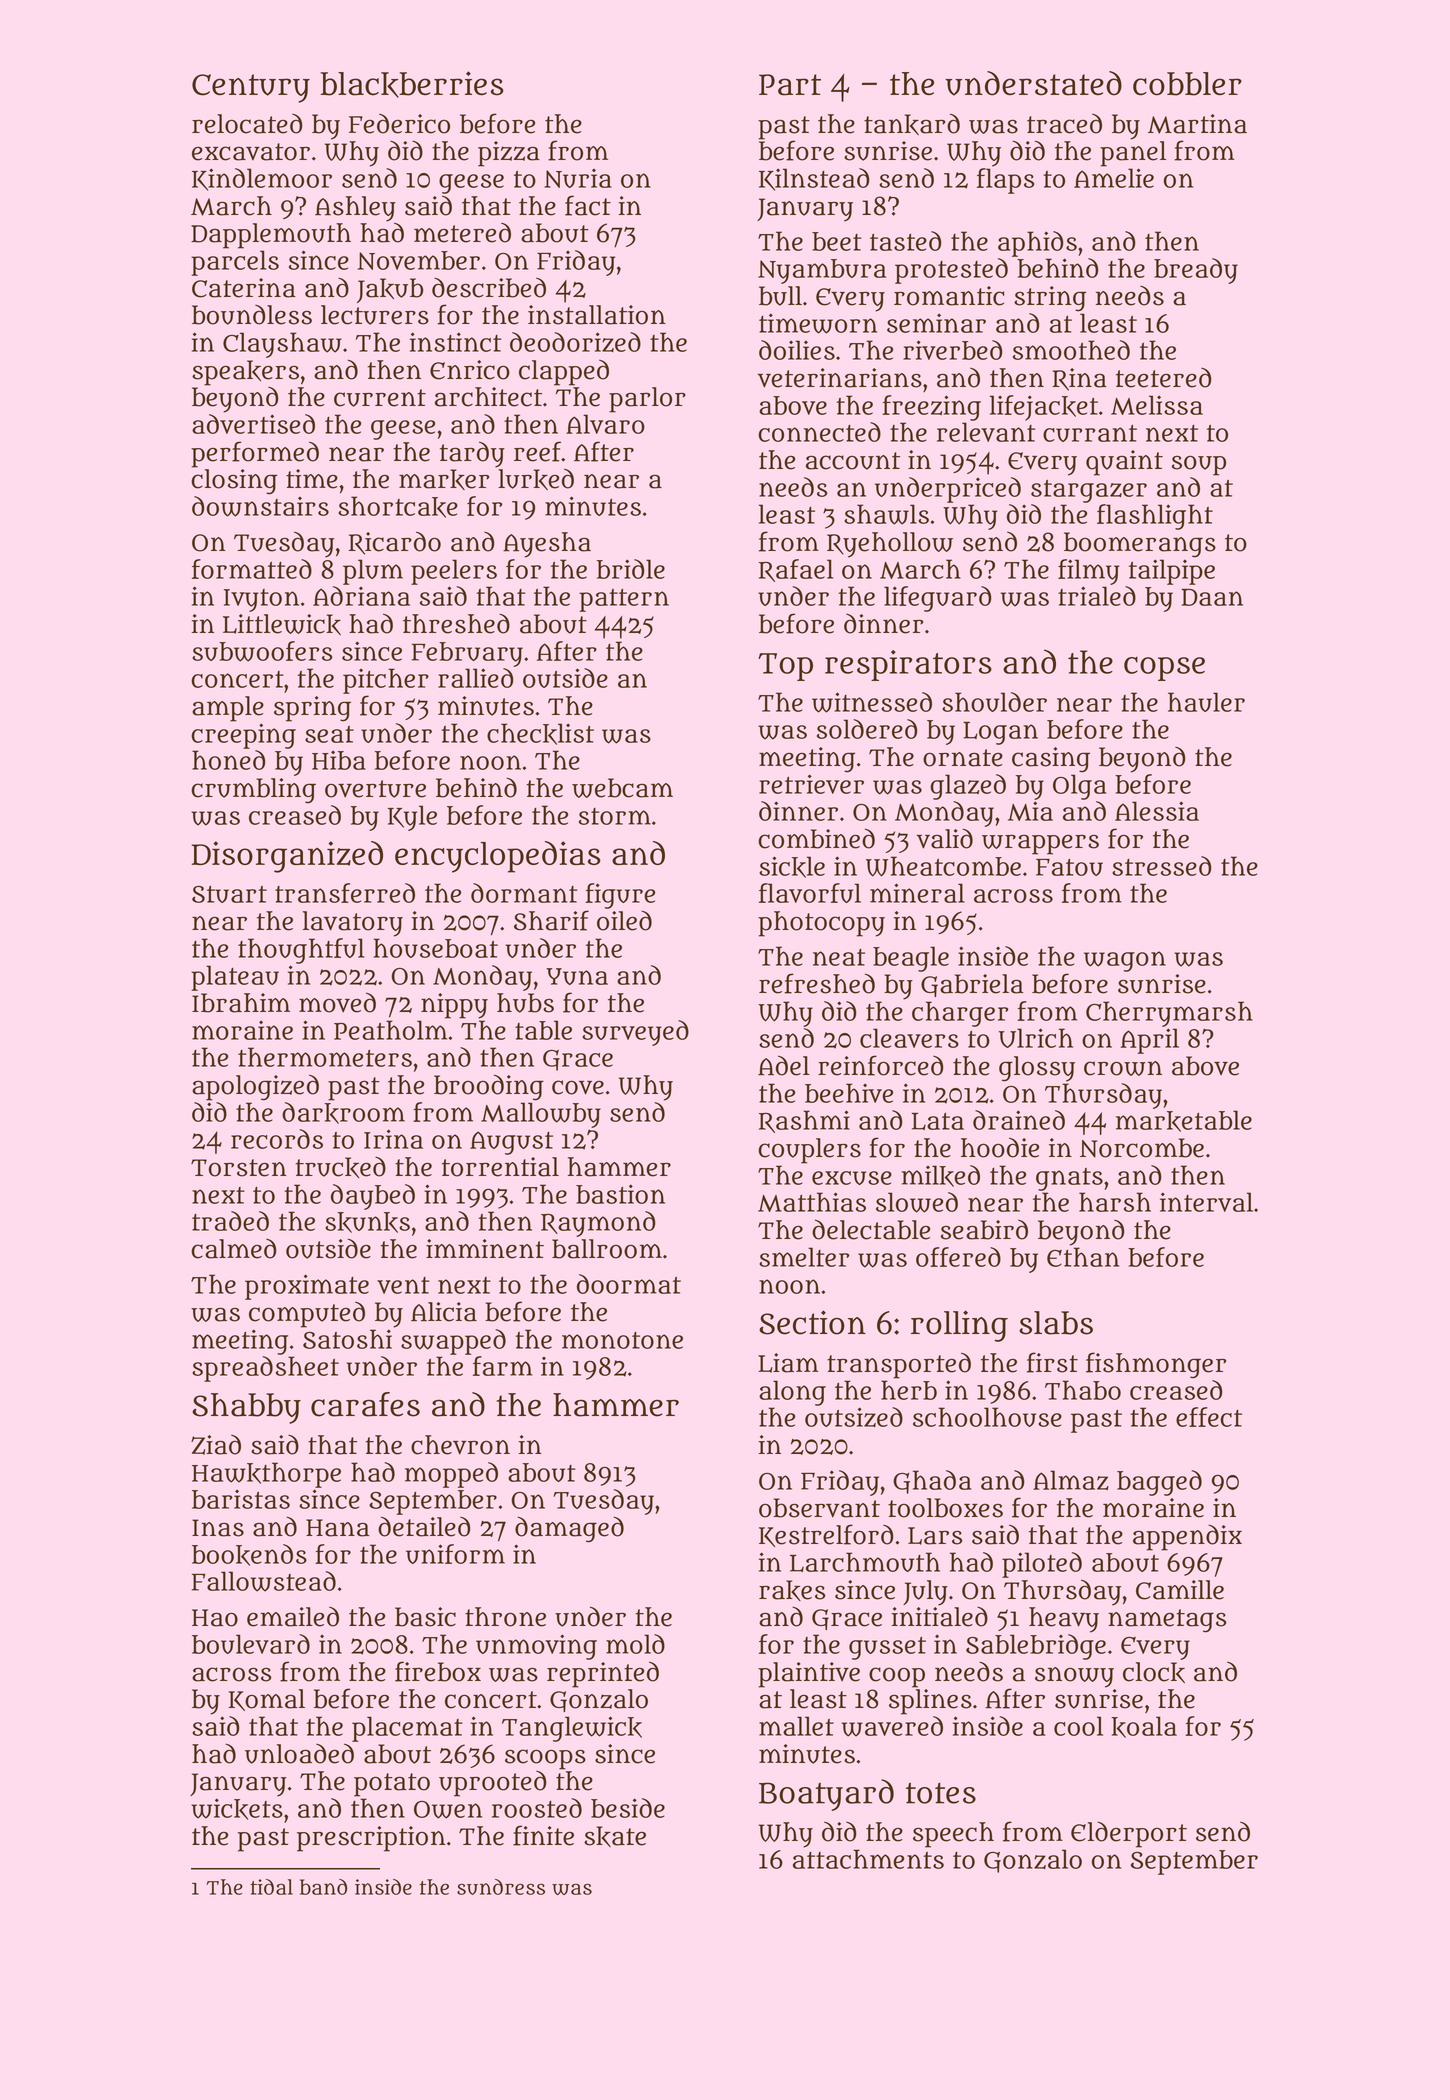 The image size is (1450, 2100). What do you see at coordinates (796, 570) in the screenshot?
I see `Rafael` at bounding box center [796, 570].
